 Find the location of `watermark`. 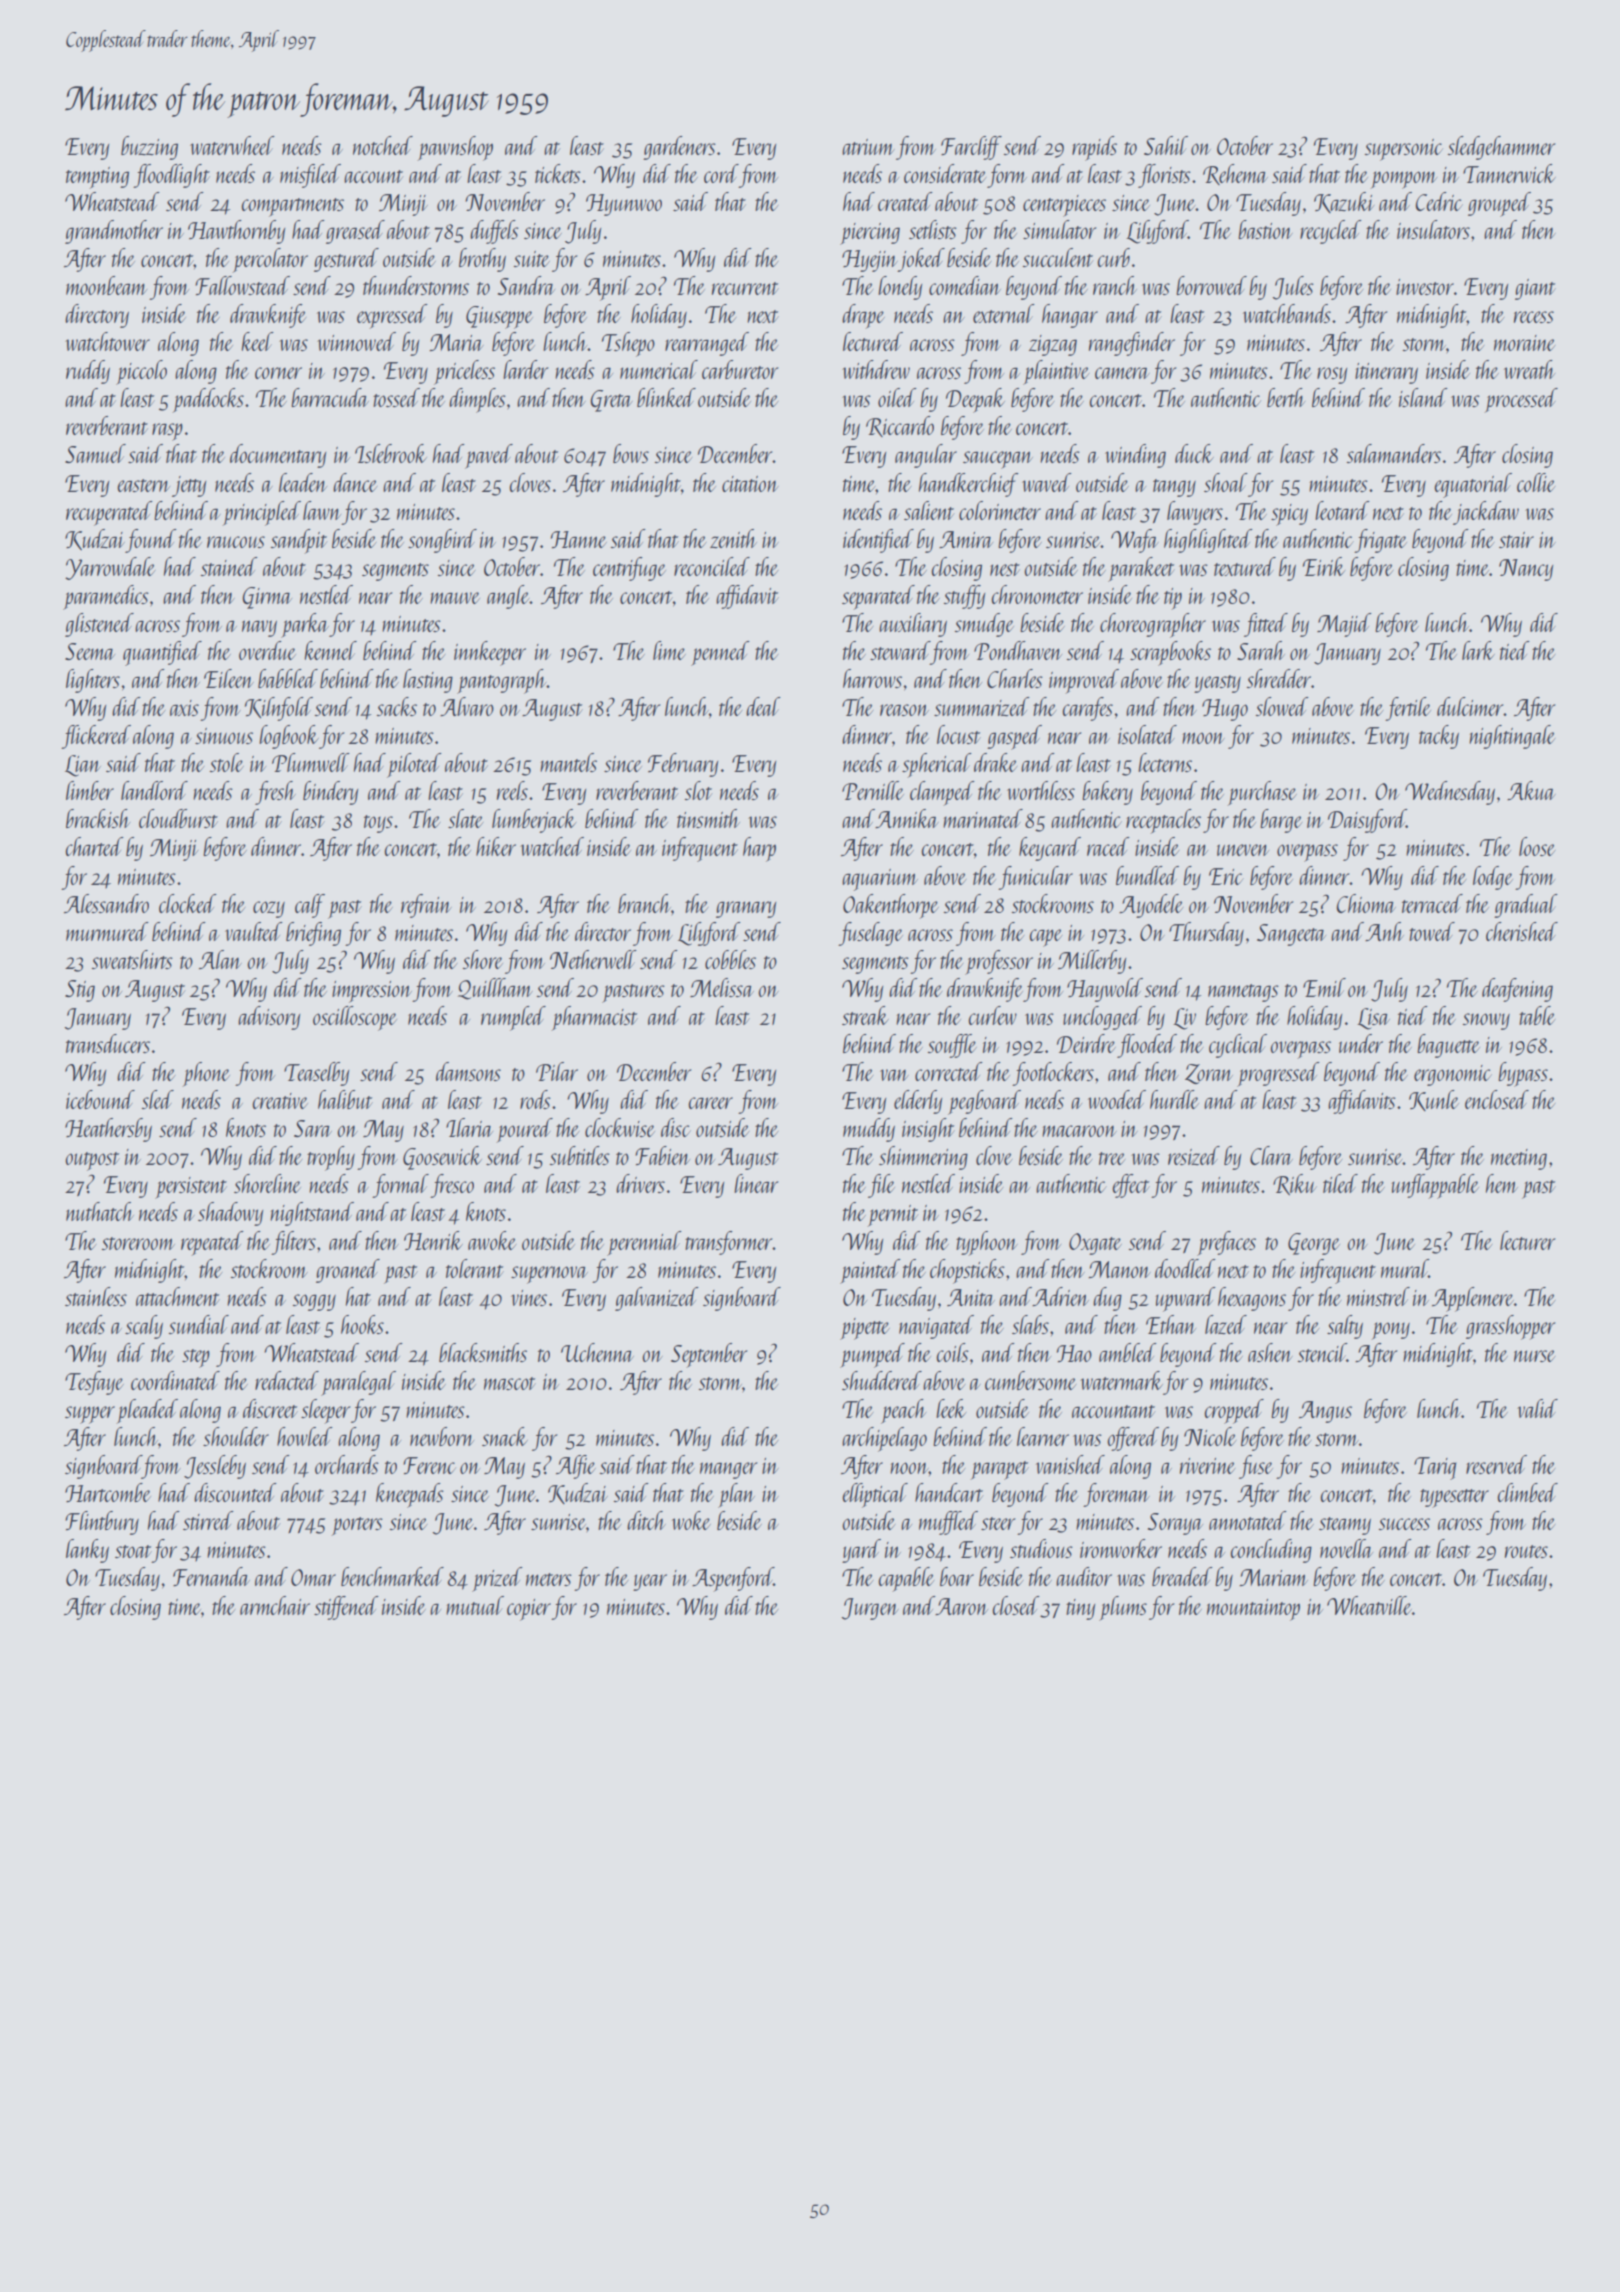

watermark is located at coordinates (1121, 1380).
